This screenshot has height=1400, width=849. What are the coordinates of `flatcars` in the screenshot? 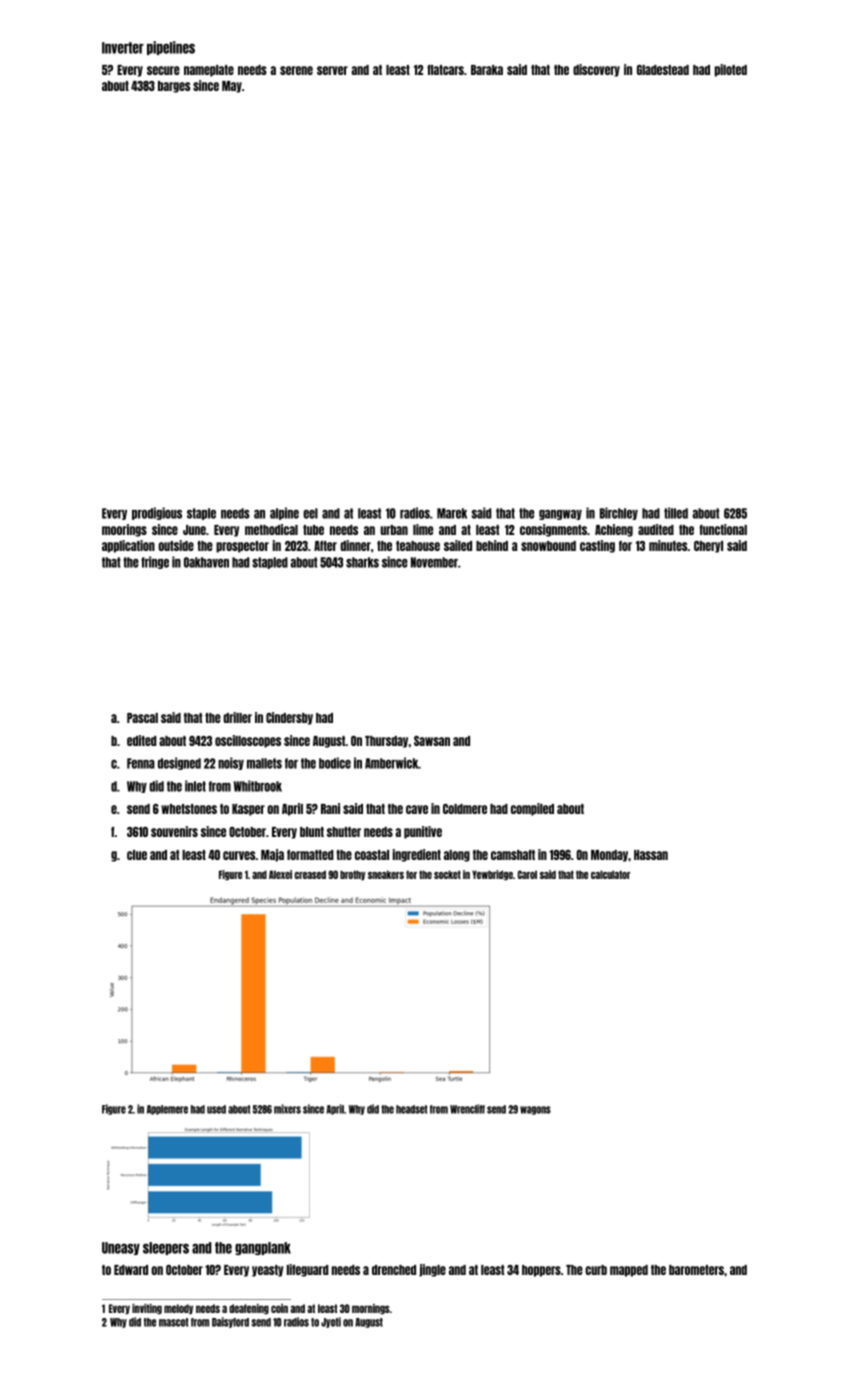 It's located at (445, 70).
